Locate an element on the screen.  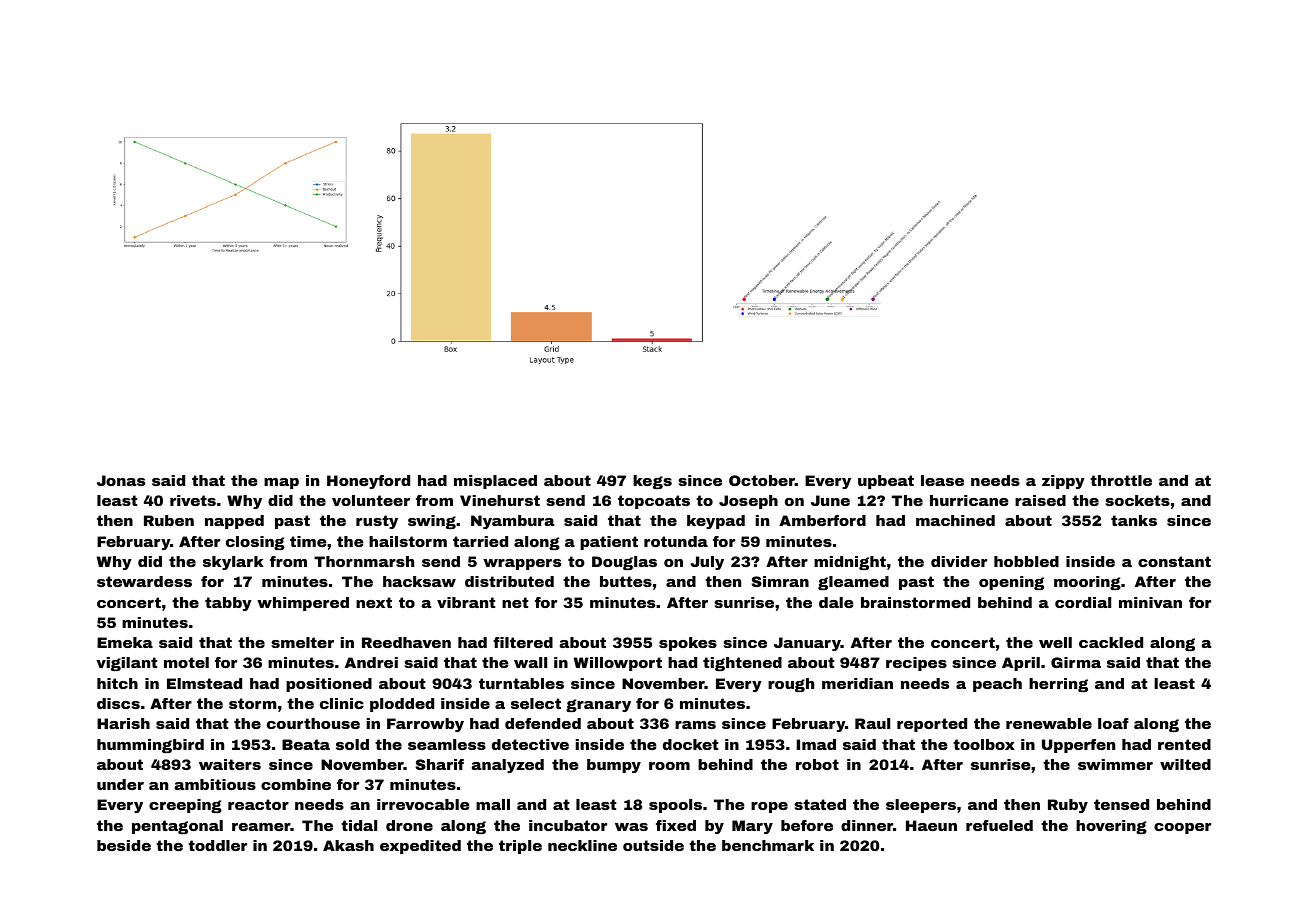
closing is located at coordinates (255, 543).
